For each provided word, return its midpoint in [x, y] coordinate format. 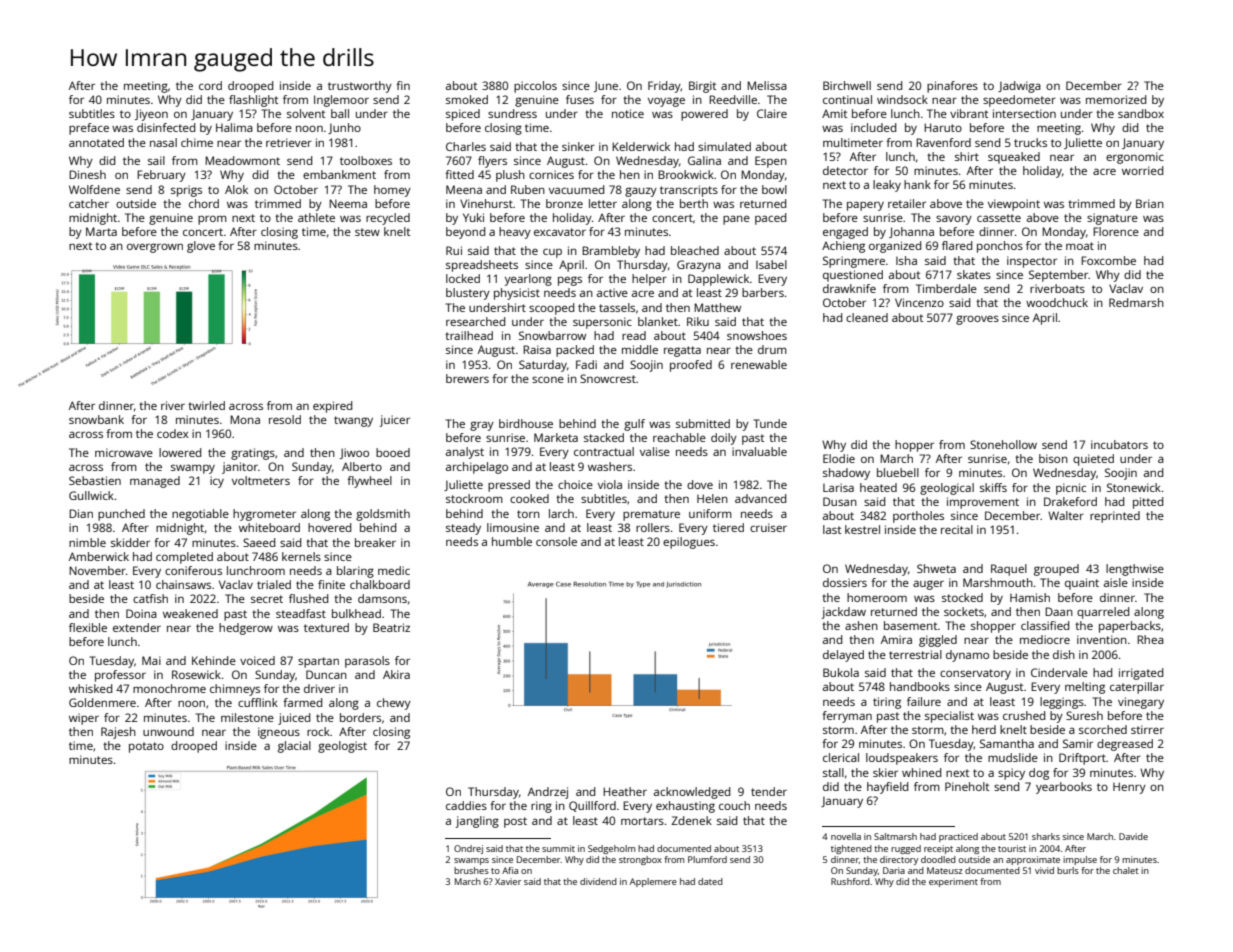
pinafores [952, 87]
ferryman [847, 717]
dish [1064, 654]
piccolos [535, 87]
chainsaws [183, 584]
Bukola [841, 672]
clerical [841, 757]
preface [89, 129]
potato [146, 747]
